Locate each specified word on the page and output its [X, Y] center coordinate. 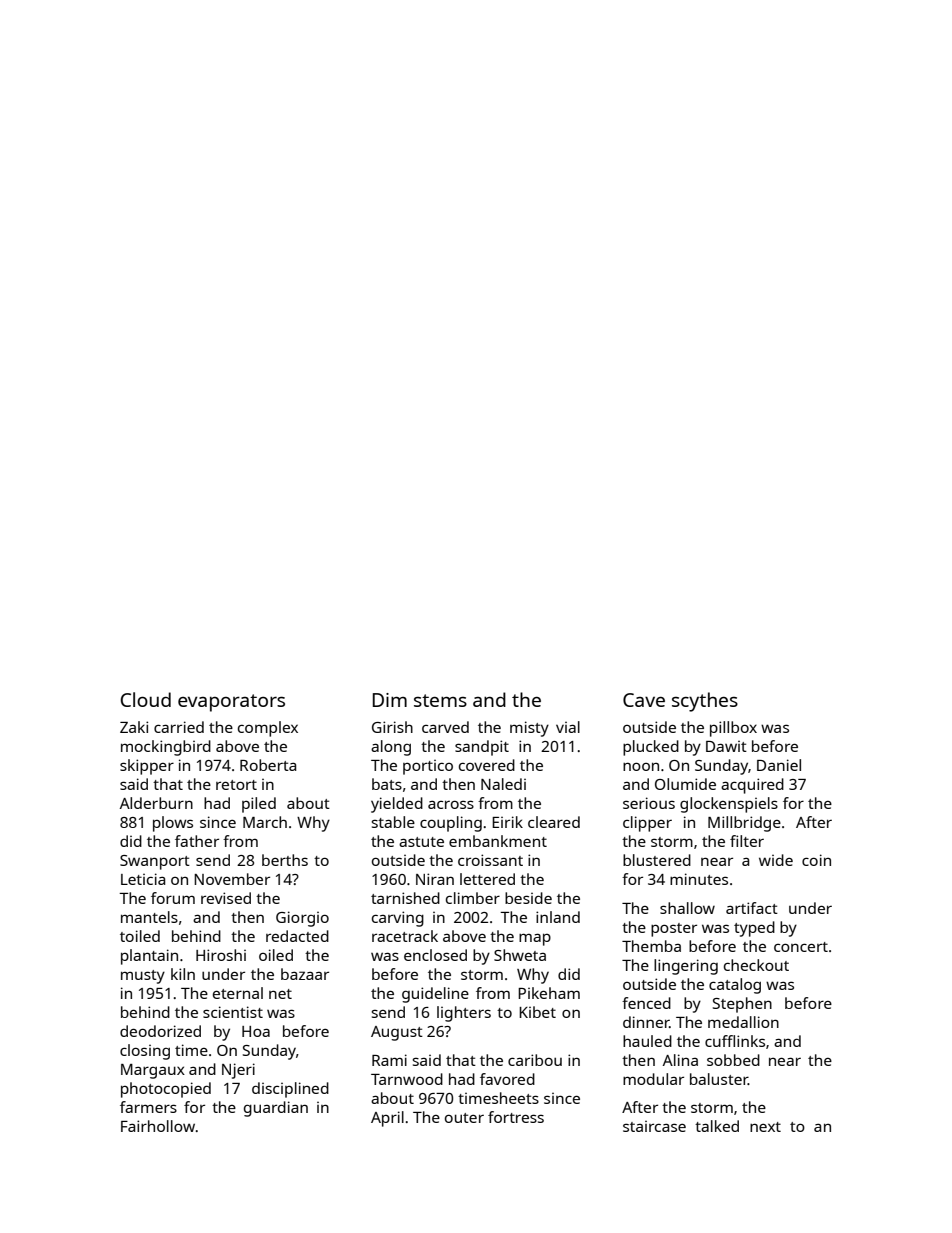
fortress [516, 1117]
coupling [451, 824]
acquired [752, 786]
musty [143, 977]
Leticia [143, 879]
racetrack [405, 936]
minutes [699, 879]
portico [428, 767]
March [265, 822]
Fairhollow [158, 1126]
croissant [490, 860]
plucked [651, 748]
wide [776, 860]
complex [268, 729]
